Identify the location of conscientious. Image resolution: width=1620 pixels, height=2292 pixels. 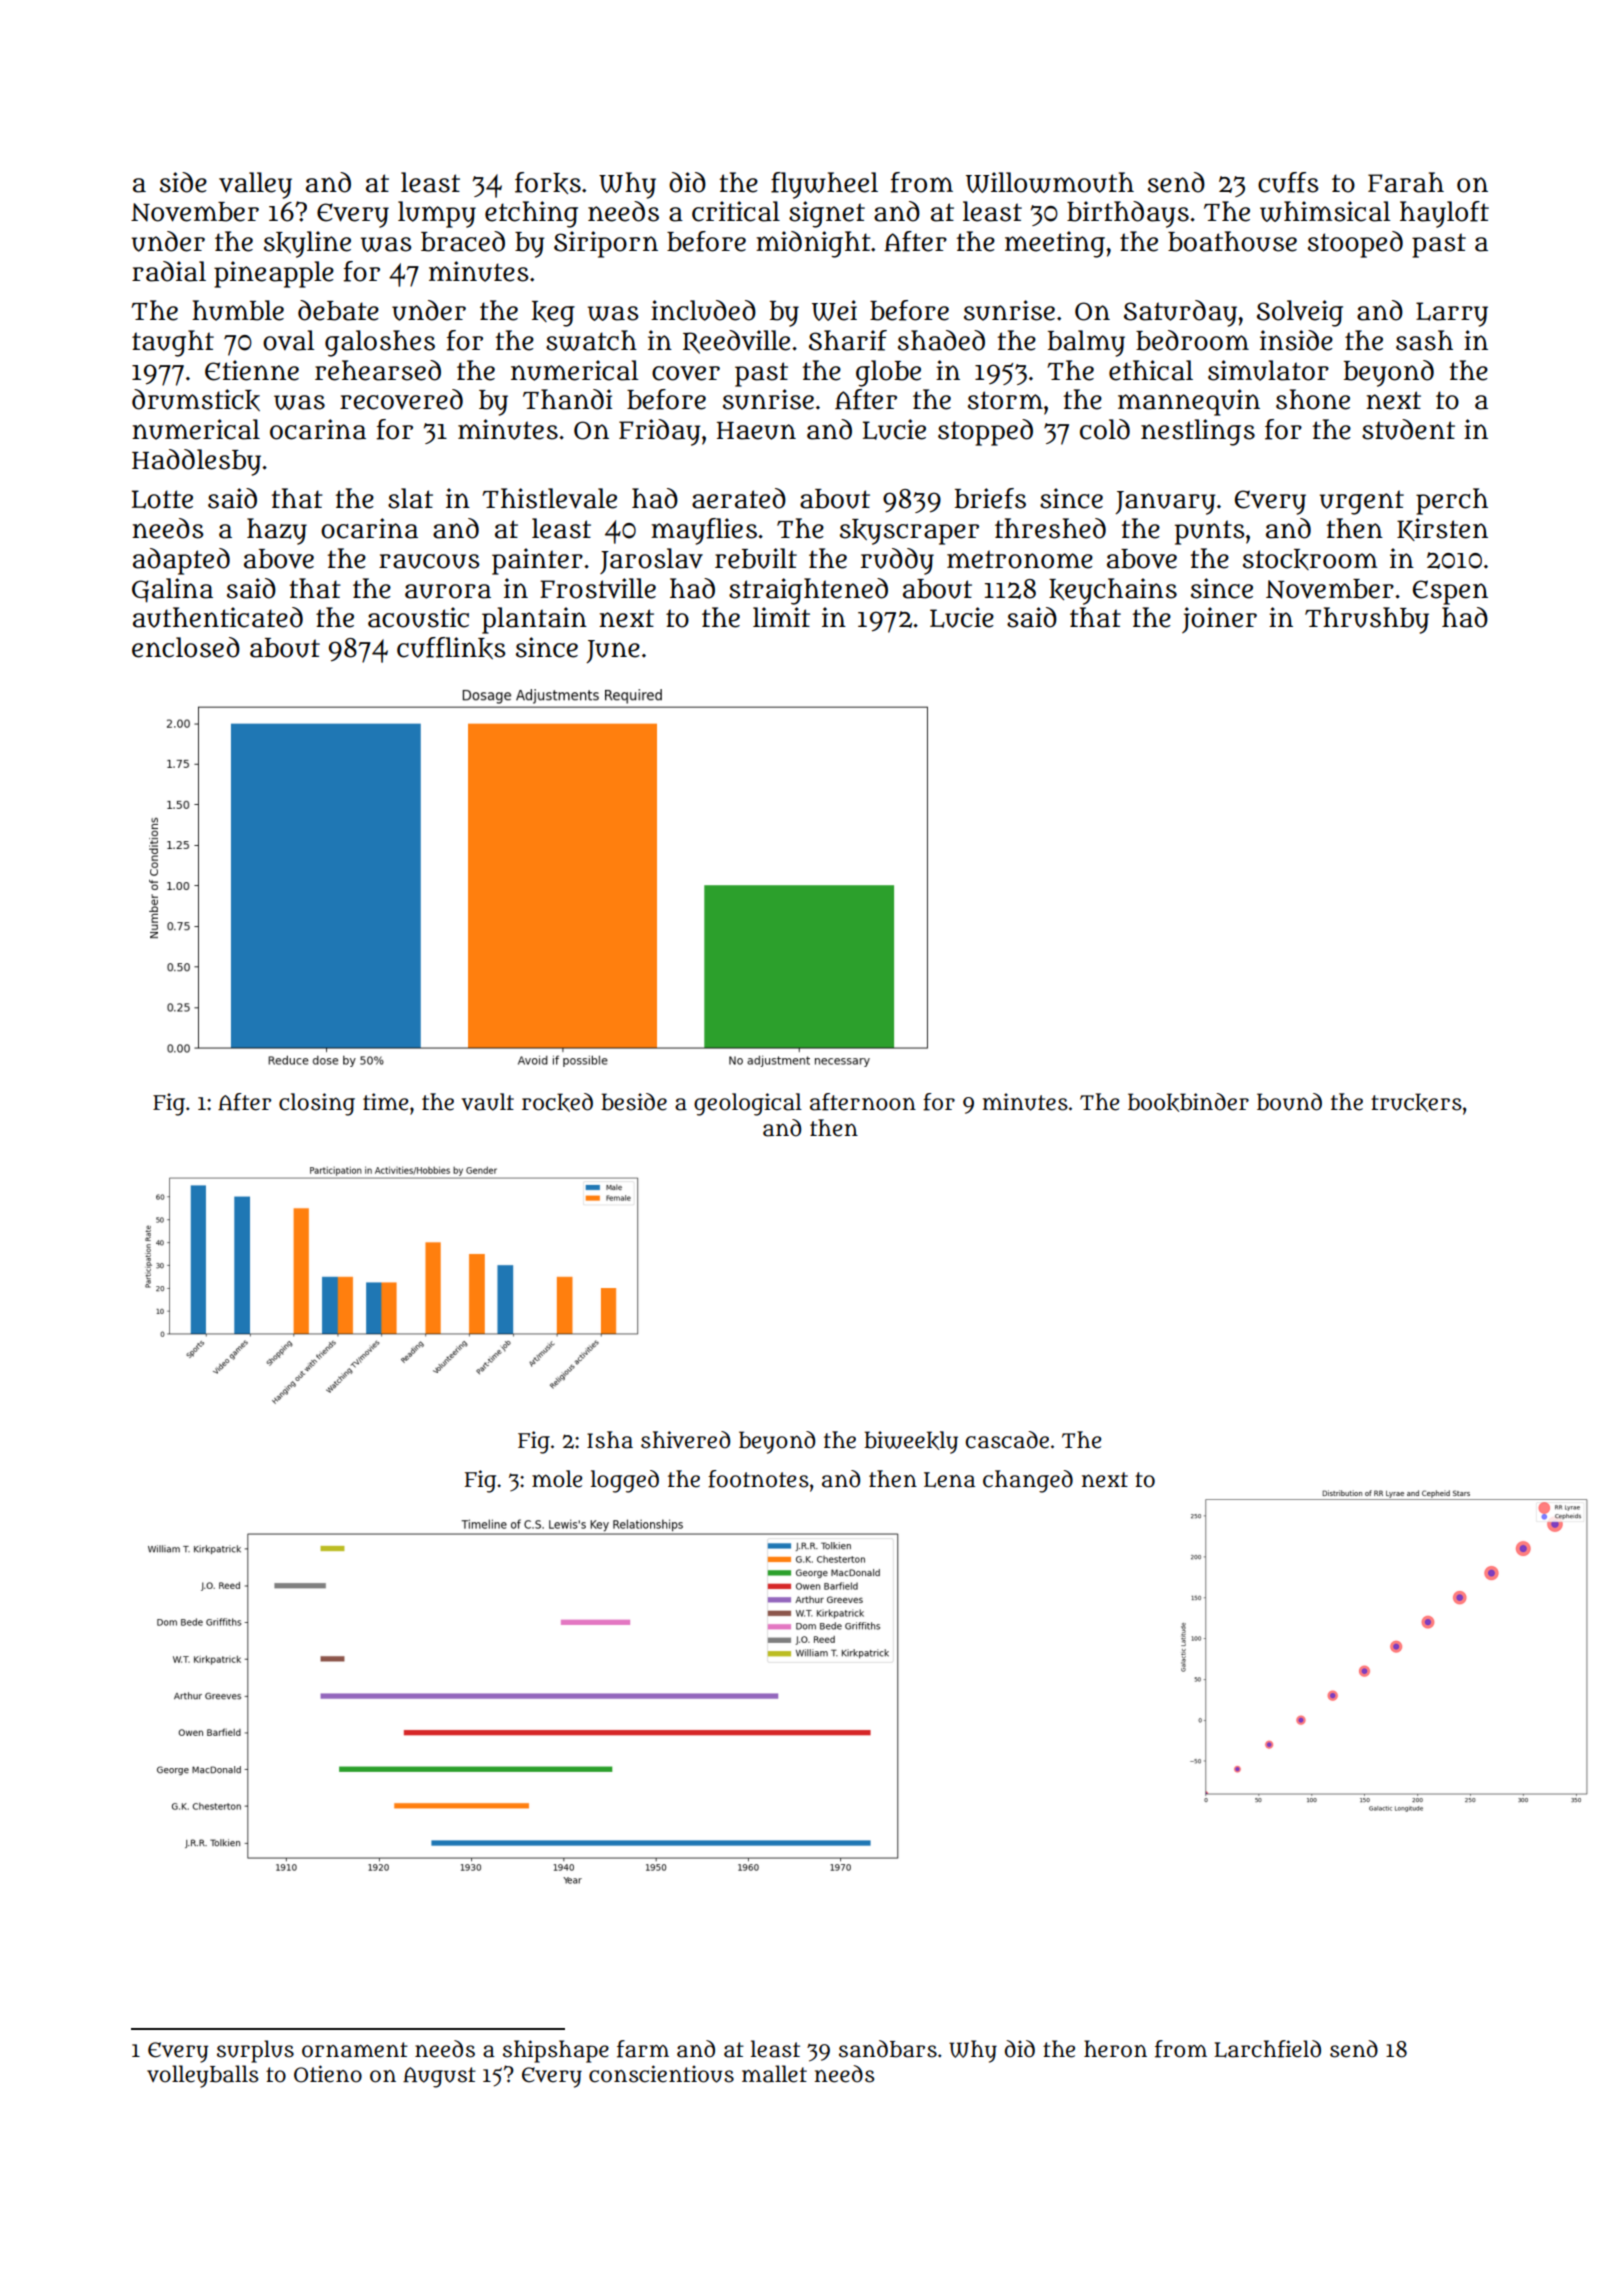
(661, 2074).
